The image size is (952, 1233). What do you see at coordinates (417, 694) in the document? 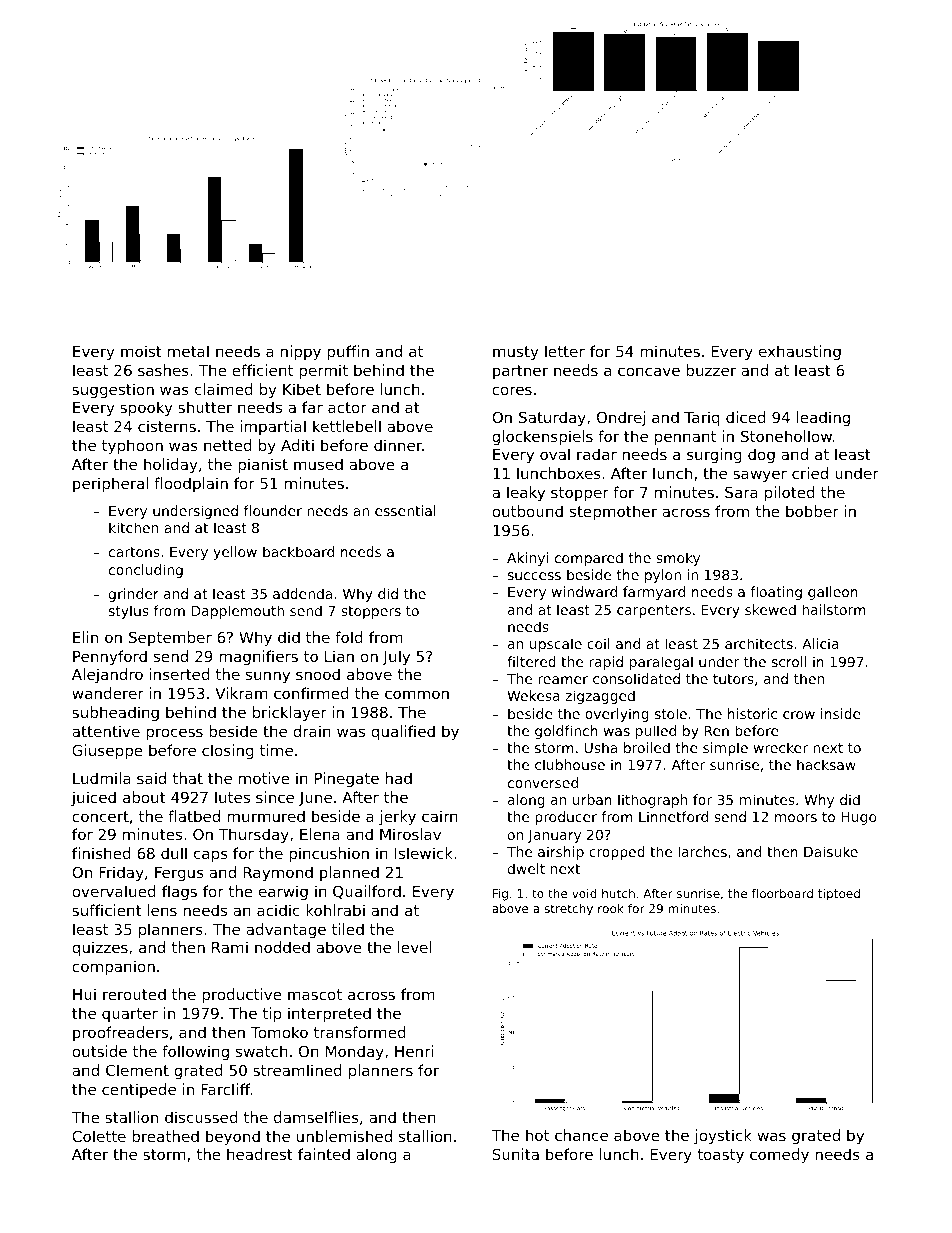
I see `common` at bounding box center [417, 694].
